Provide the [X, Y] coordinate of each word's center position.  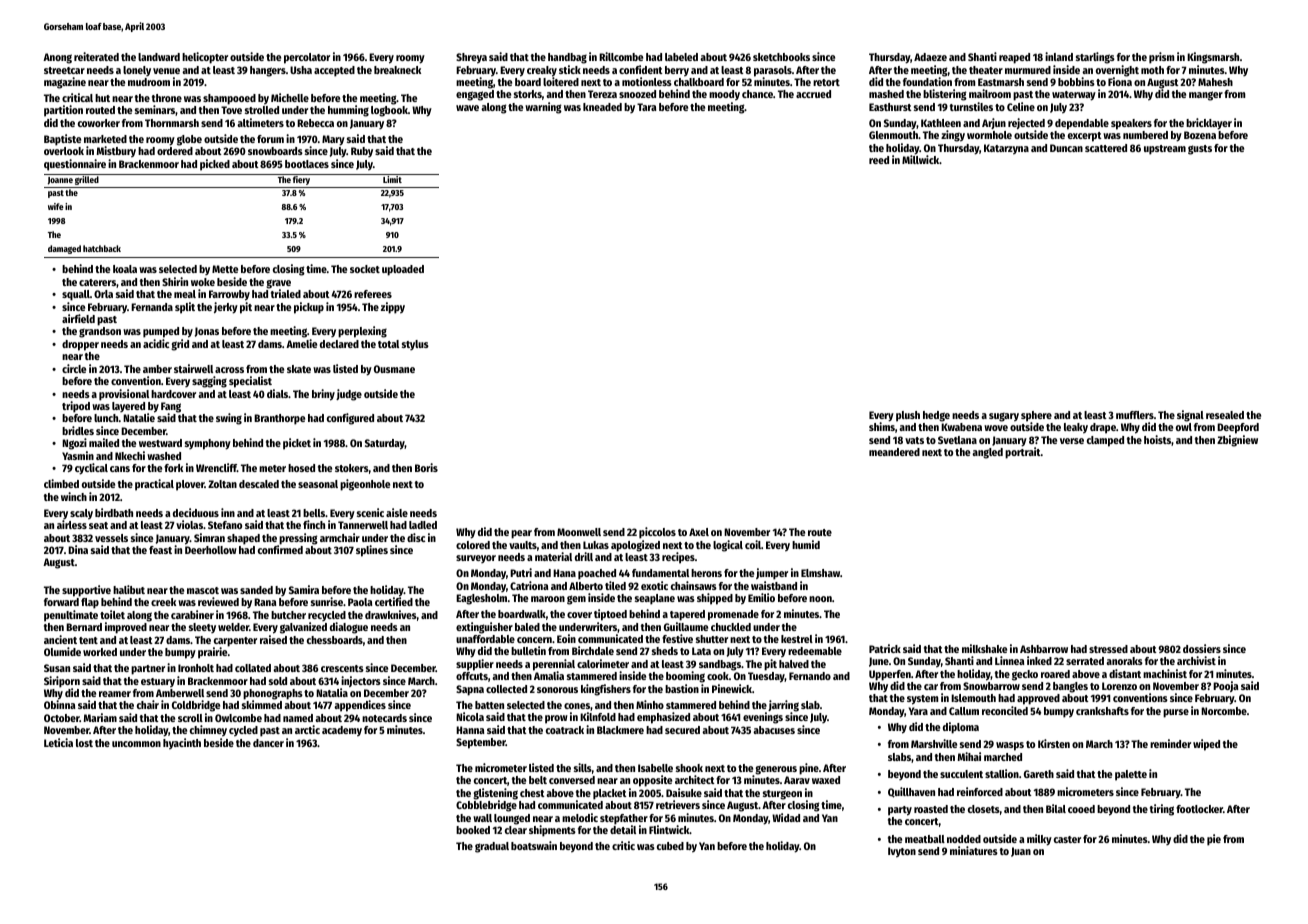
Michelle [290, 97]
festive [677, 638]
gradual [492, 847]
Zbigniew [1237, 441]
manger [1206, 96]
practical [154, 485]
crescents [342, 668]
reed [879, 160]
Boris [426, 467]
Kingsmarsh [1213, 58]
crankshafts [1102, 711]
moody [724, 95]
